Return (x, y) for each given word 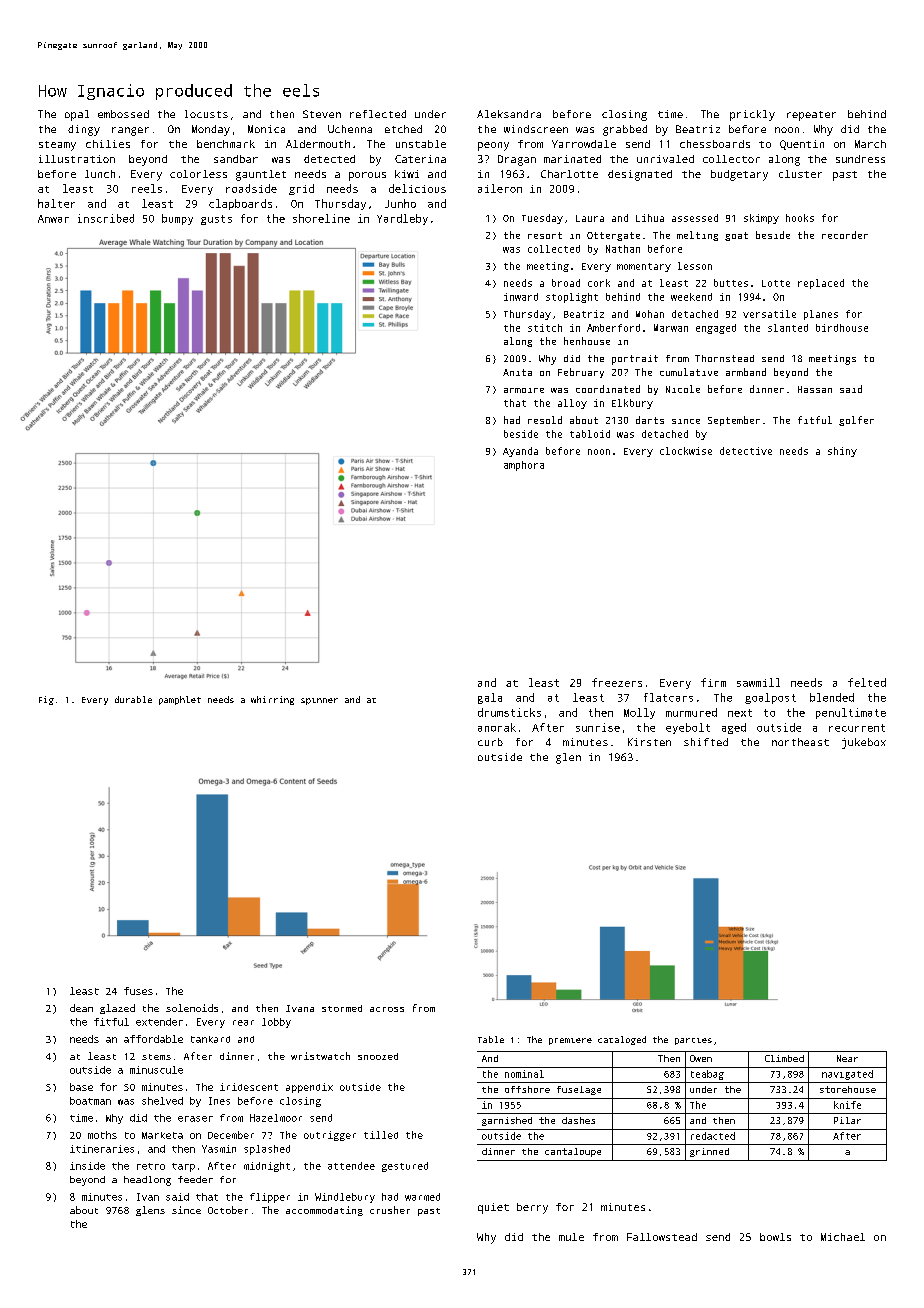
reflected (378, 114)
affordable (153, 1039)
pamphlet (180, 700)
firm (713, 682)
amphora (524, 466)
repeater (811, 116)
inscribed (106, 218)
